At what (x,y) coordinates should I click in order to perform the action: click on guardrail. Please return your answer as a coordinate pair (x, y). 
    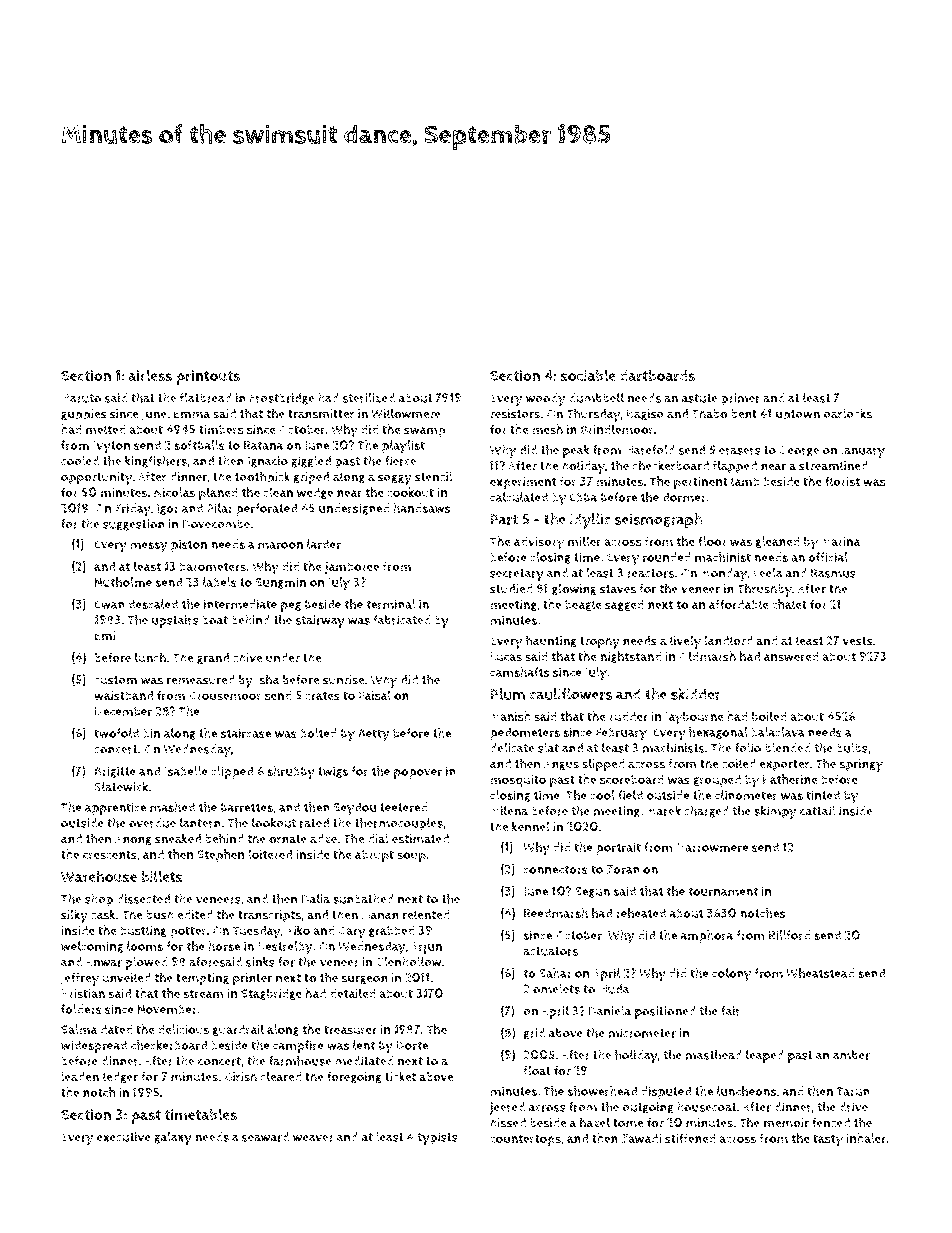
    Looking at the image, I should click on (238, 1030).
